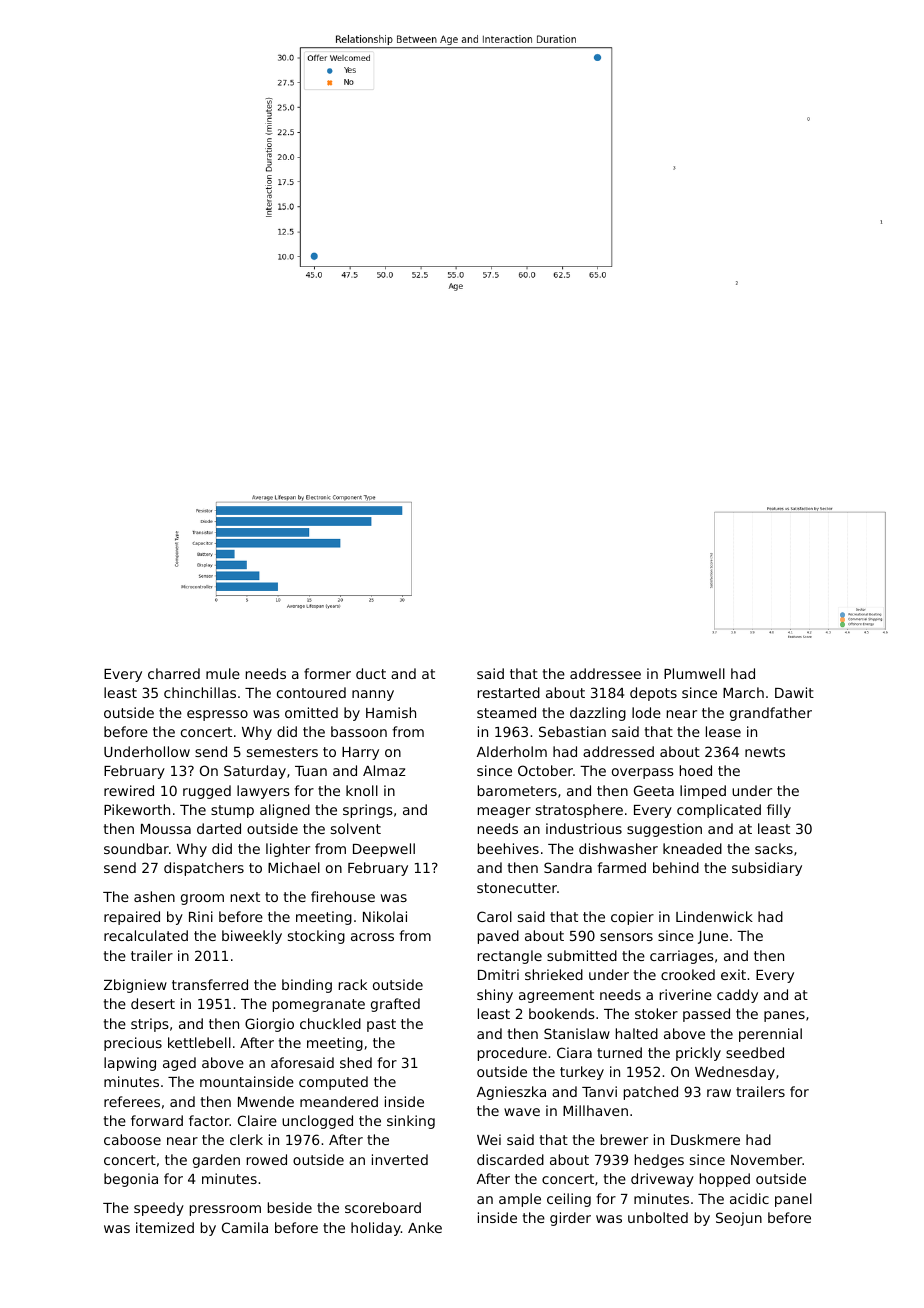 This screenshot has height=1308, width=924. I want to click on itemized, so click(165, 1227).
